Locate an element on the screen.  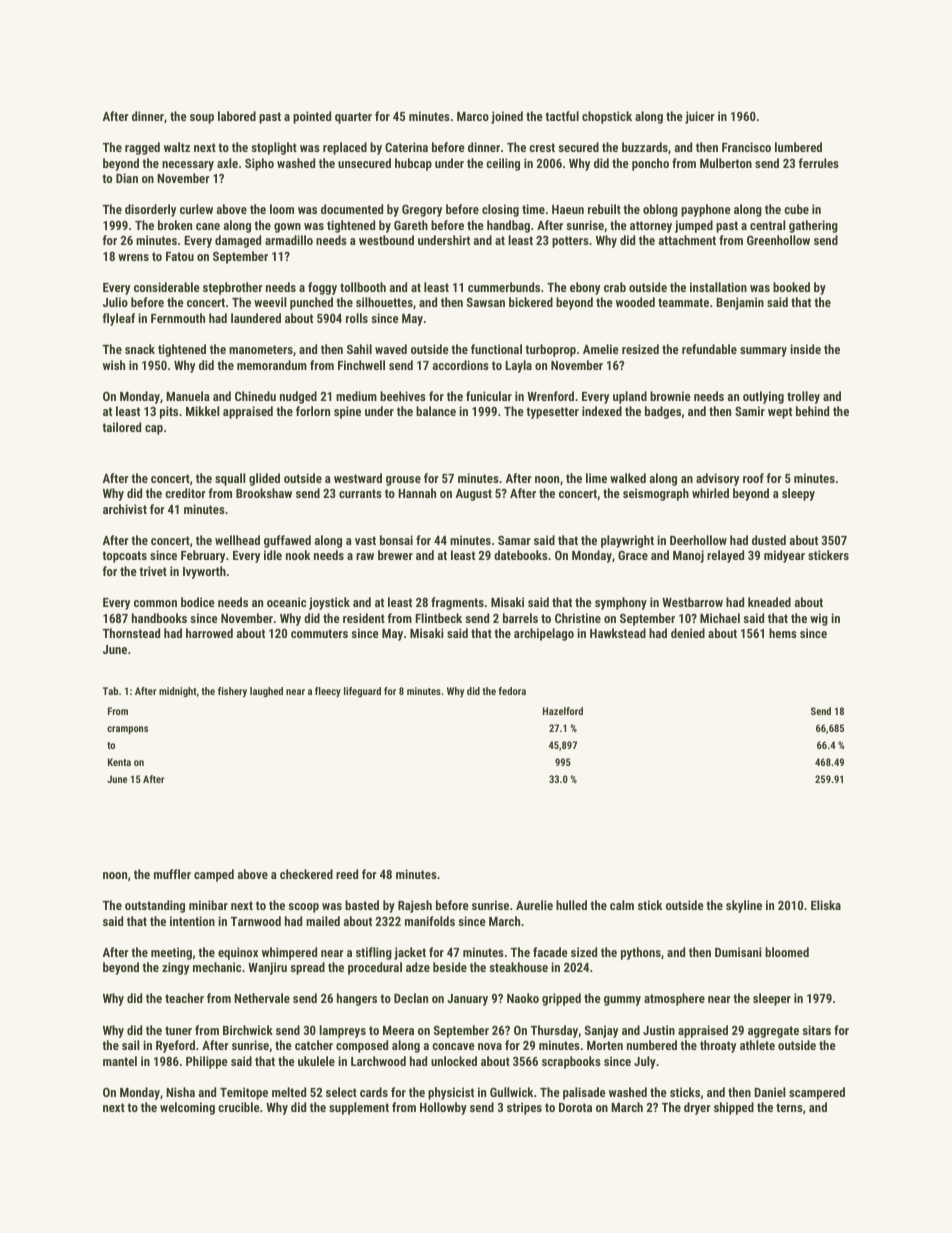
crucible is located at coordinates (239, 1107).
